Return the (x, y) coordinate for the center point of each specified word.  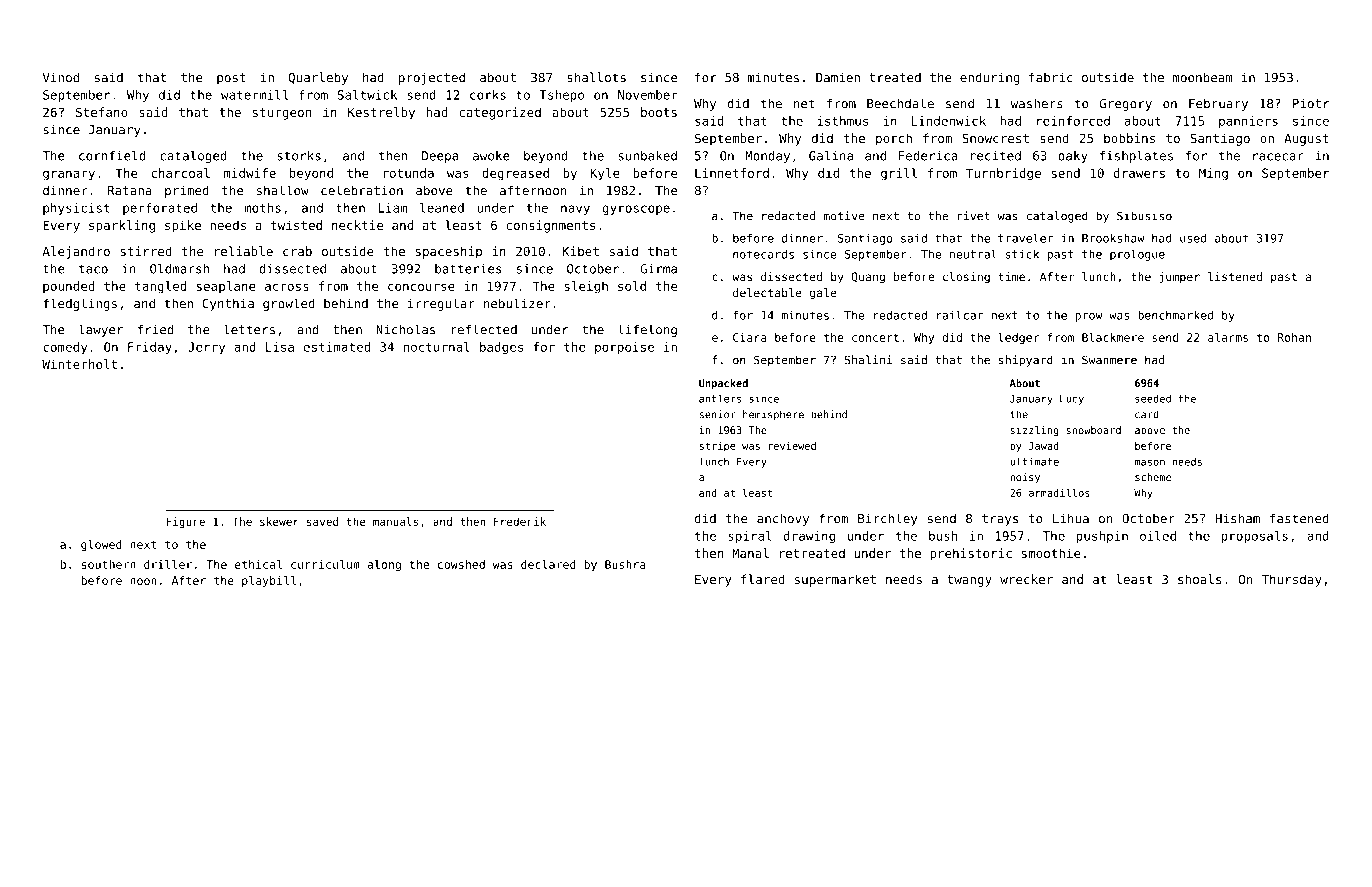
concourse (421, 287)
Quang (868, 278)
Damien (838, 77)
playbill (269, 581)
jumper (1179, 278)
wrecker (1026, 579)
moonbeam (1203, 77)
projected (432, 78)
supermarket (835, 580)
